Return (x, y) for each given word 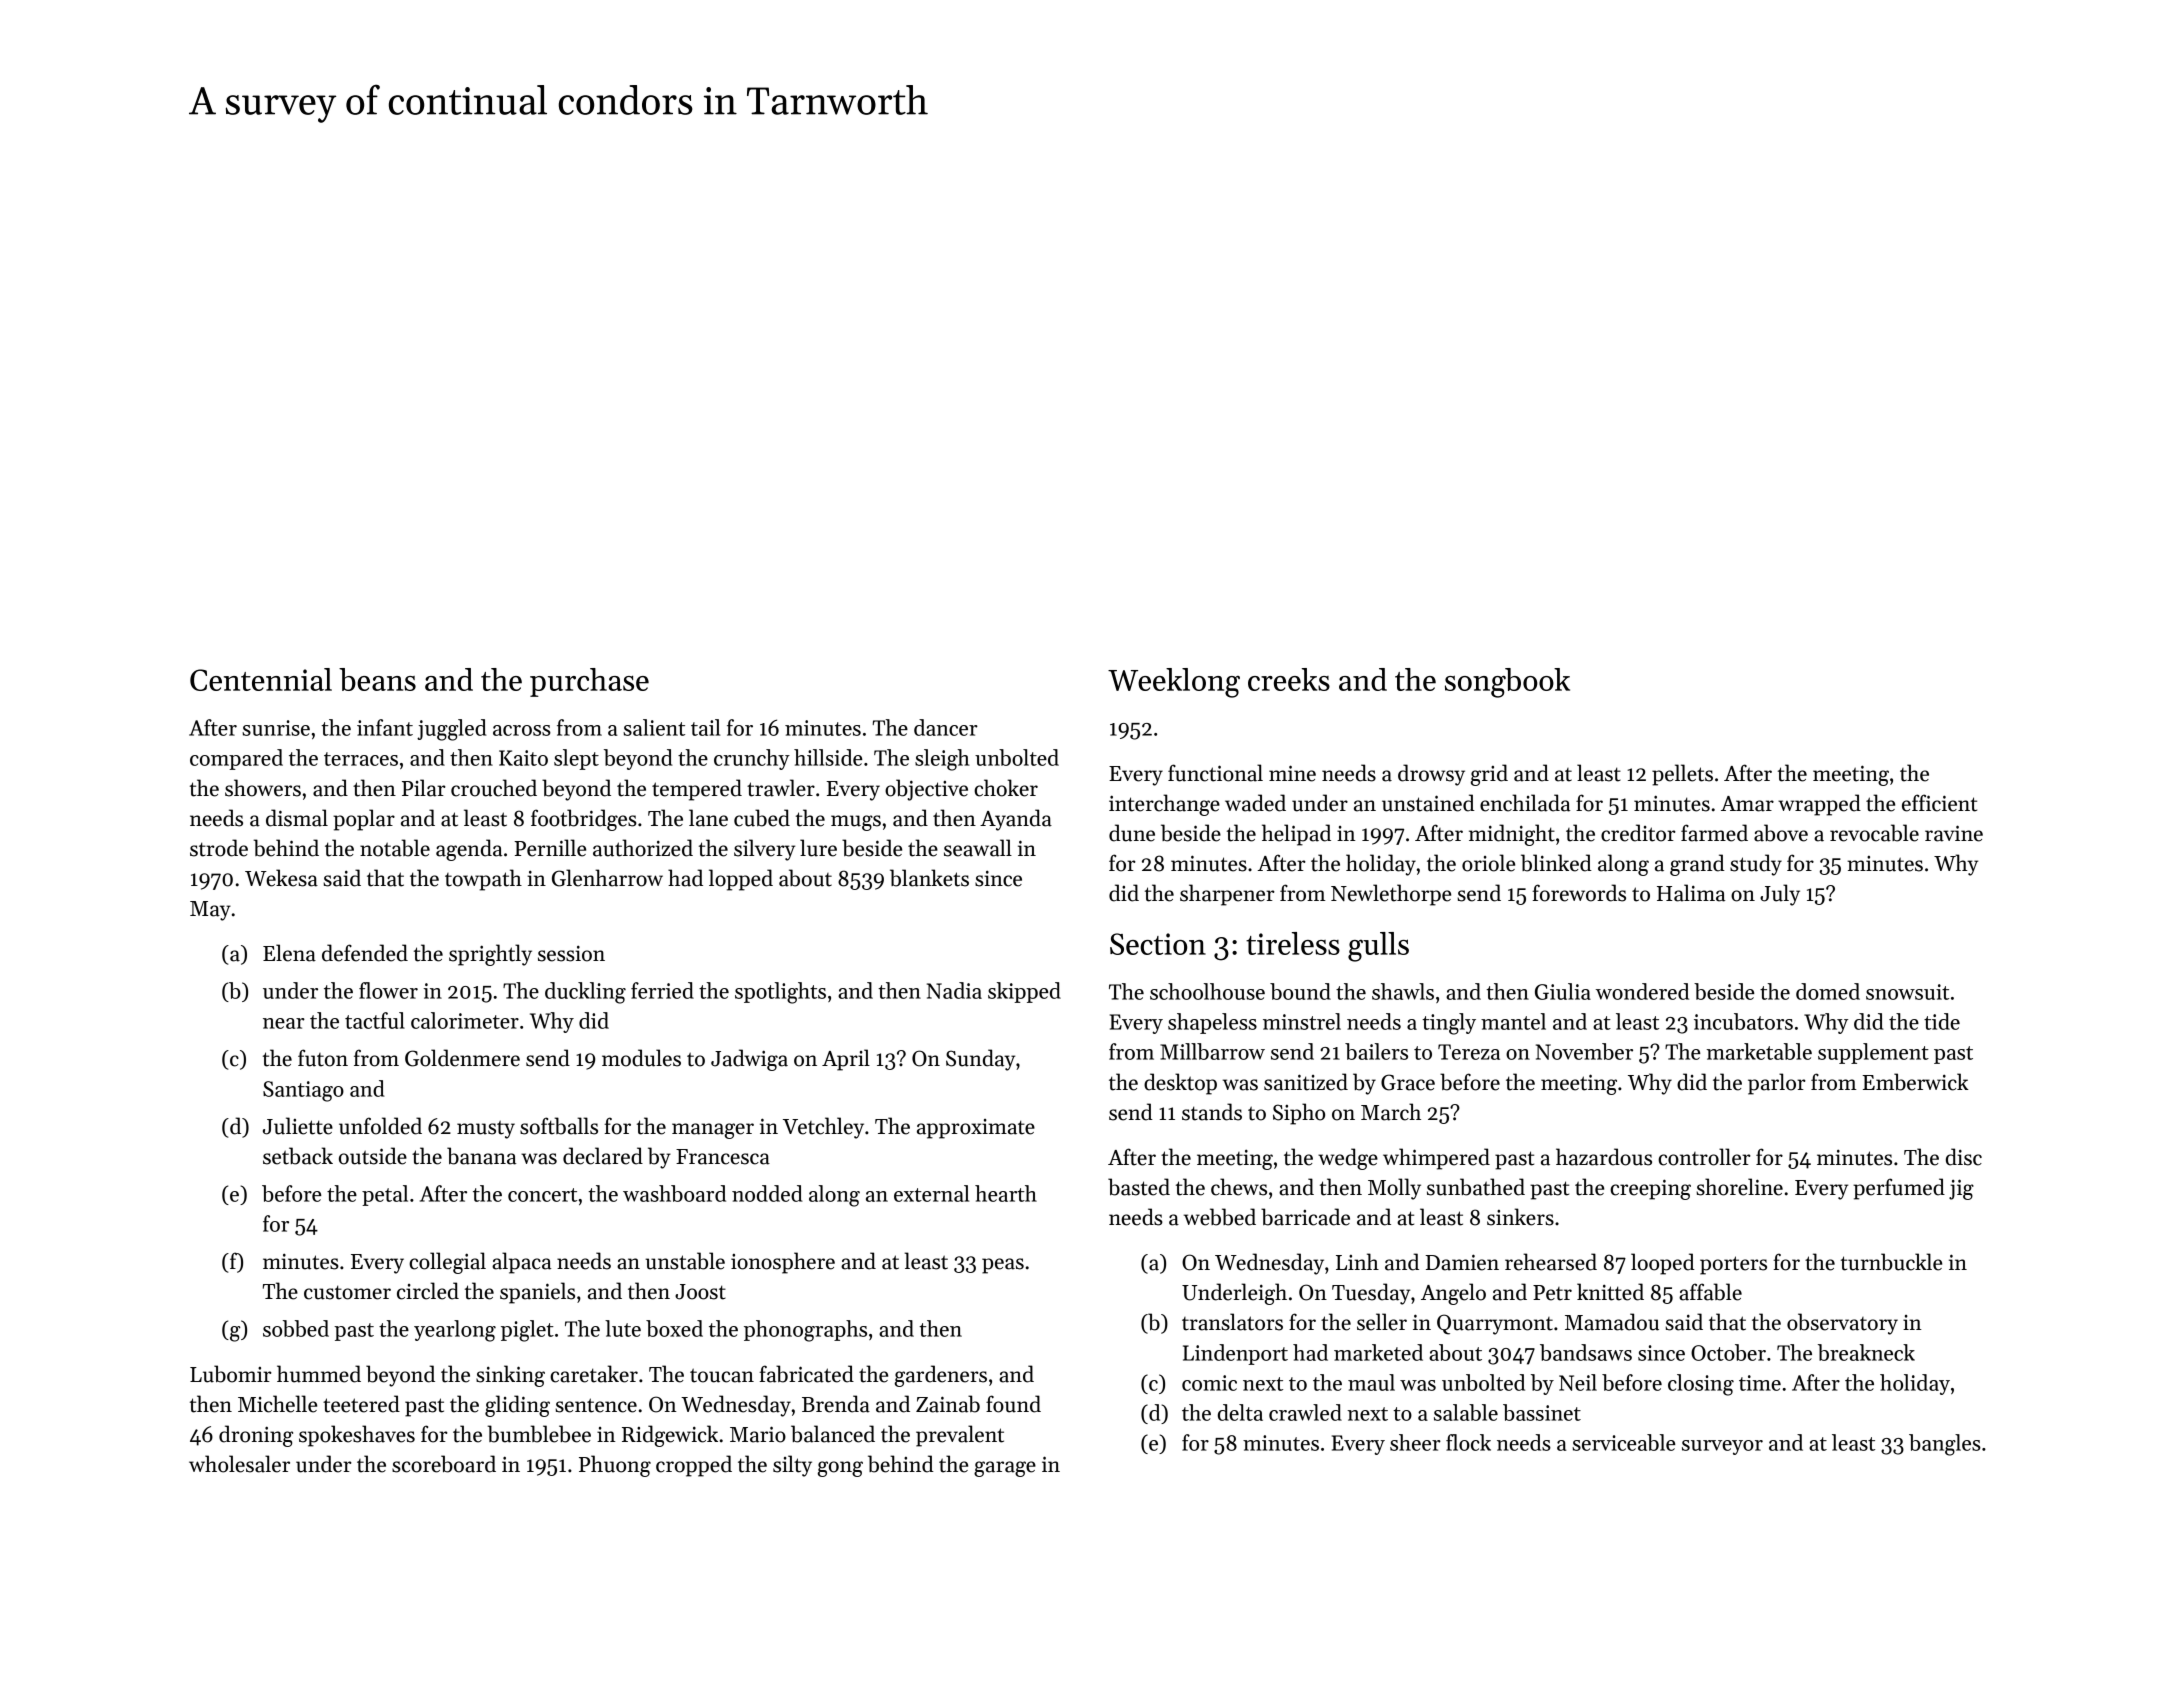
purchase (589, 682)
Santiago (303, 1091)
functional (1215, 773)
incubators (1743, 1021)
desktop (1180, 1084)
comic (1209, 1383)
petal (385, 1195)
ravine (1954, 833)
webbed (1220, 1217)
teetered (361, 1404)
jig (1961, 1189)
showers (263, 788)
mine (1292, 773)
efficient (1939, 803)
